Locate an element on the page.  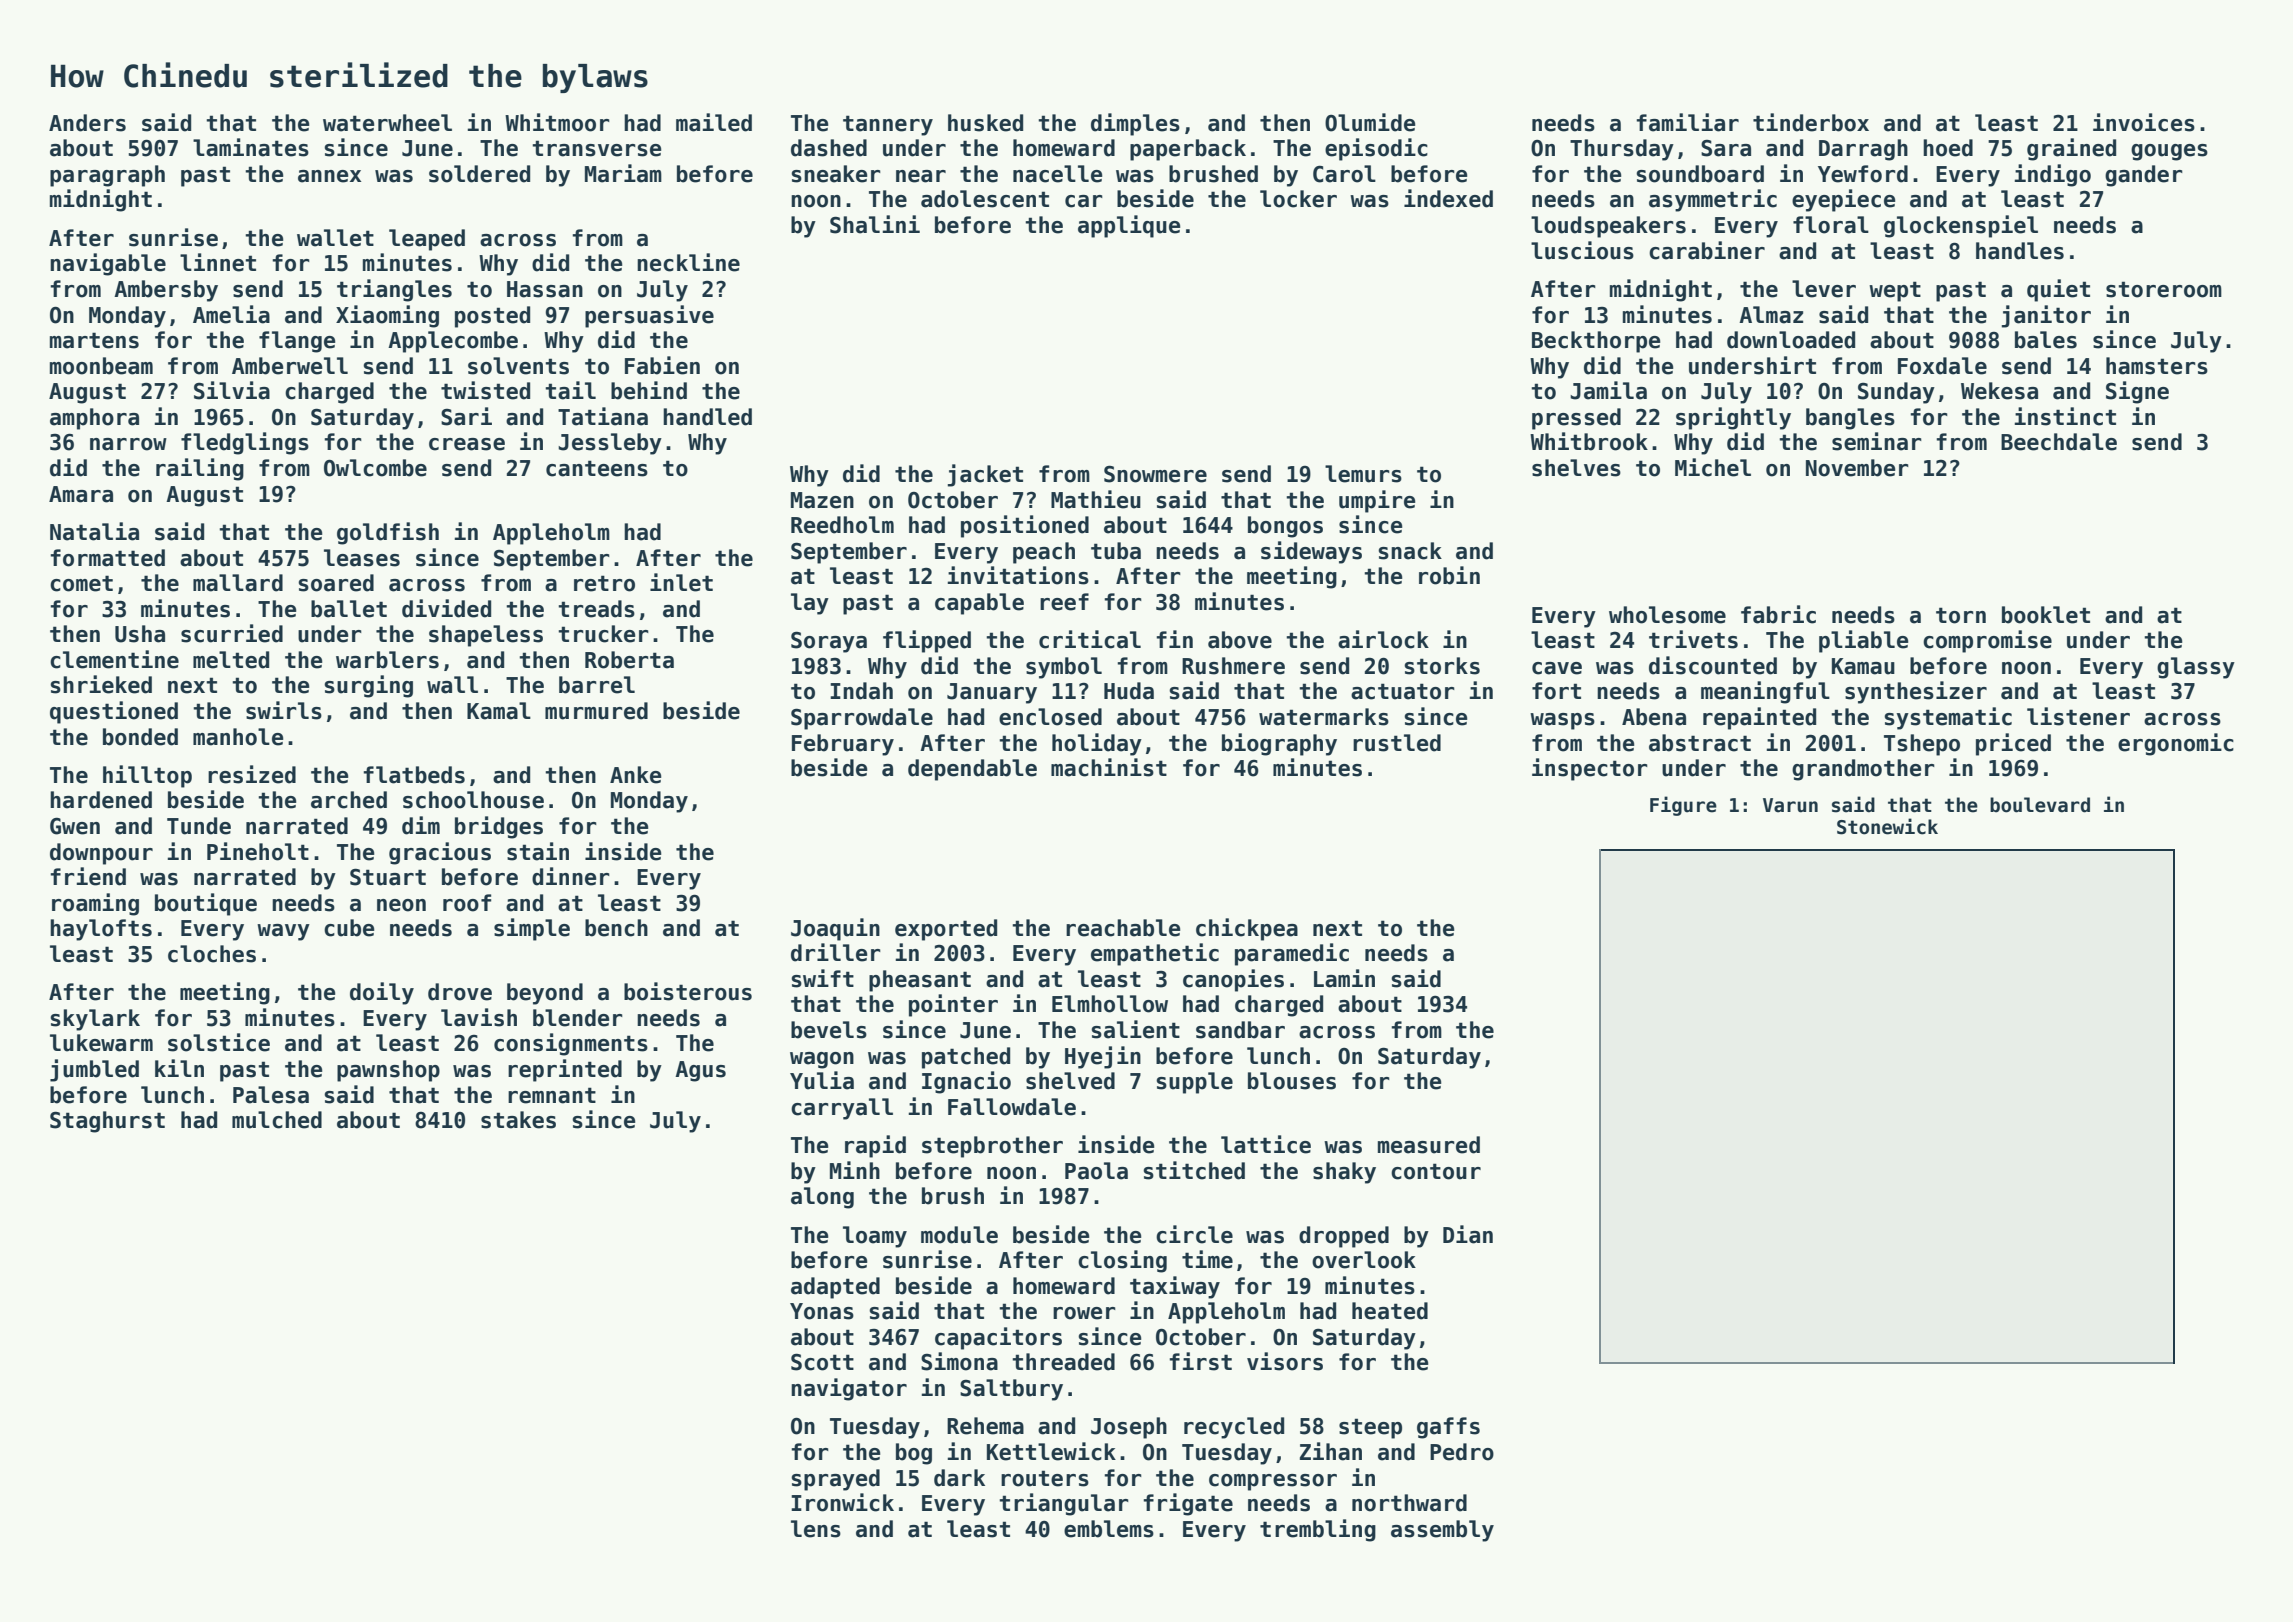
Anders is located at coordinates (87, 123).
